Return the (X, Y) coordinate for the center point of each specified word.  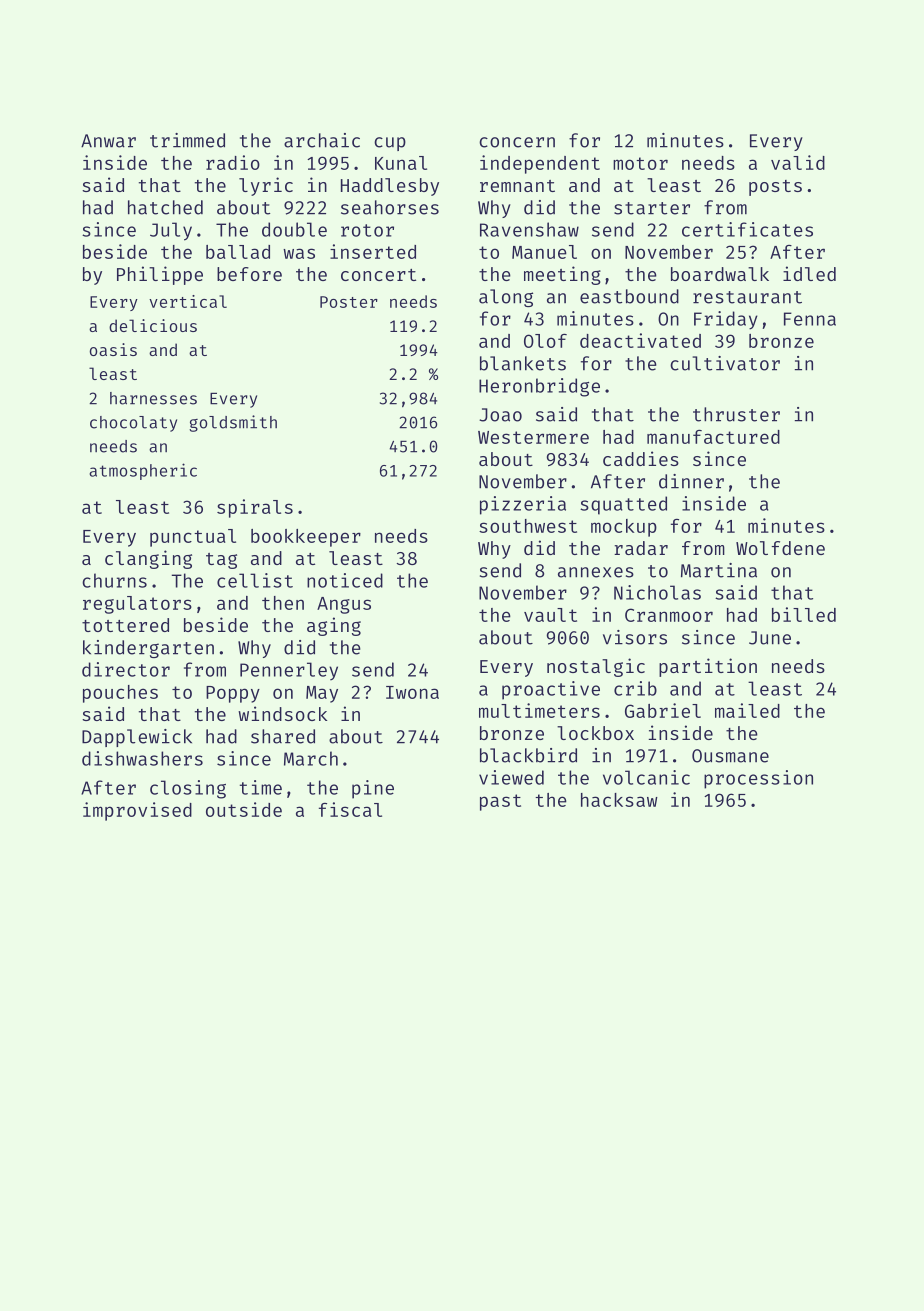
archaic (322, 140)
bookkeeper (306, 538)
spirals (255, 508)
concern (517, 142)
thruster (736, 414)
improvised (137, 811)
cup (390, 144)
